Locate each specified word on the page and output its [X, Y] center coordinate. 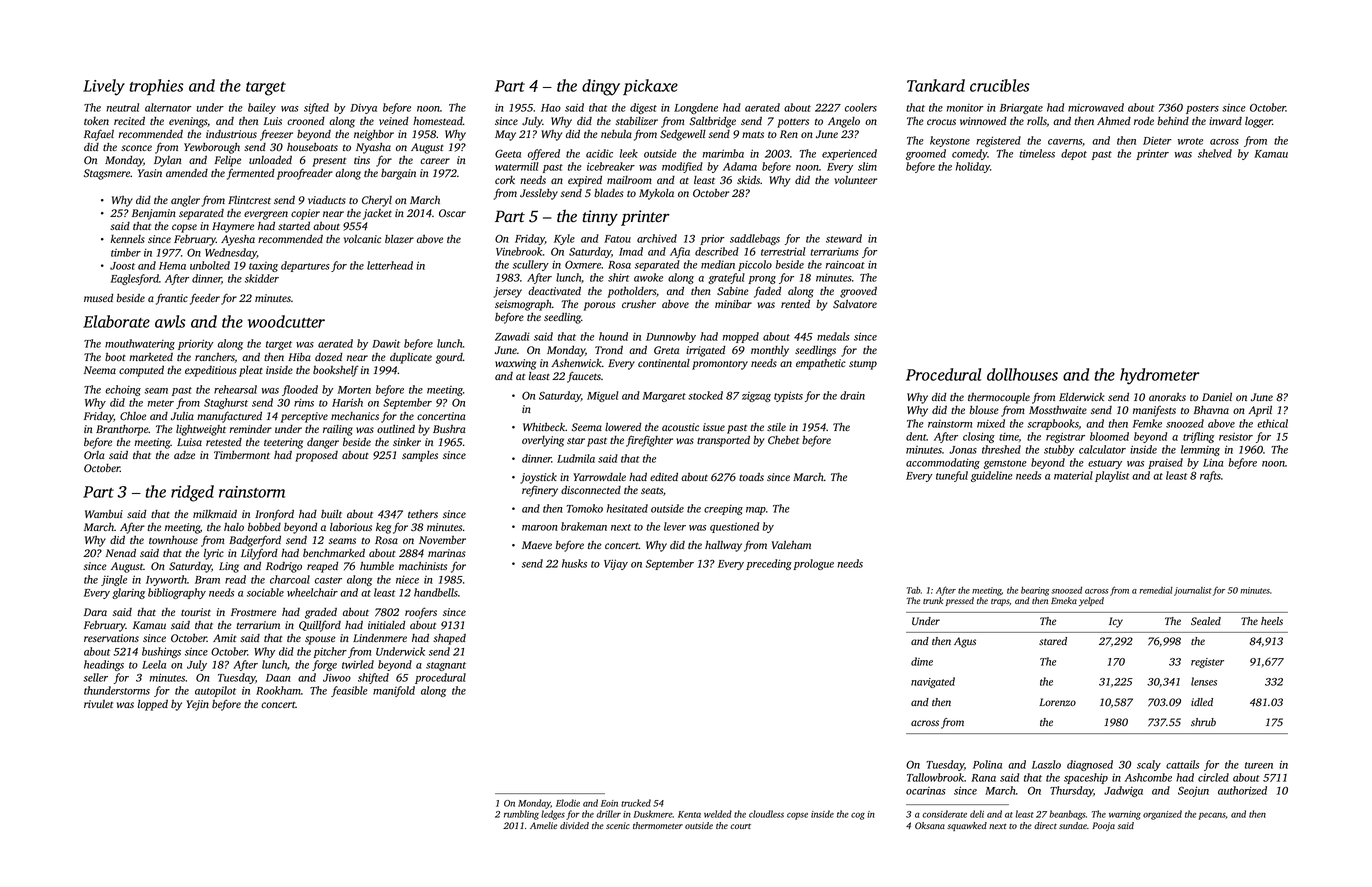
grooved [858, 292]
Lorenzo [1057, 702]
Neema [100, 370]
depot [1074, 154]
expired [585, 181]
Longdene [696, 108]
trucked [636, 803]
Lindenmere [380, 638]
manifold [394, 691]
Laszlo [1046, 764]
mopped [741, 337]
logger [1258, 122]
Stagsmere [107, 174]
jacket [377, 214]
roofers [421, 613]
